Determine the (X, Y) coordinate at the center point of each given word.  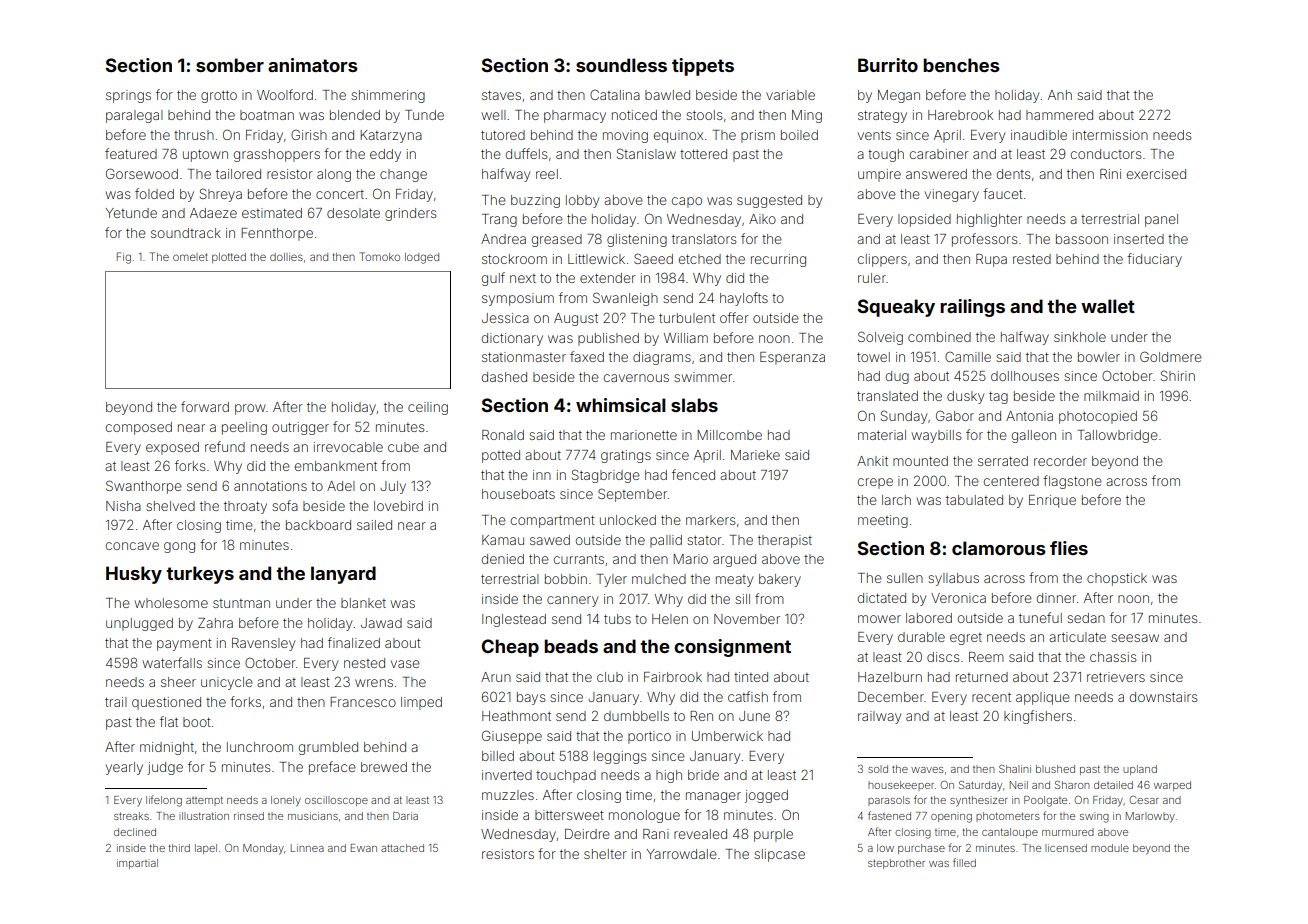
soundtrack (186, 233)
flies (1069, 548)
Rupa (991, 260)
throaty (245, 507)
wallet (1108, 306)
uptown (205, 155)
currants (579, 559)
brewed (384, 767)
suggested (769, 201)
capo (687, 202)
